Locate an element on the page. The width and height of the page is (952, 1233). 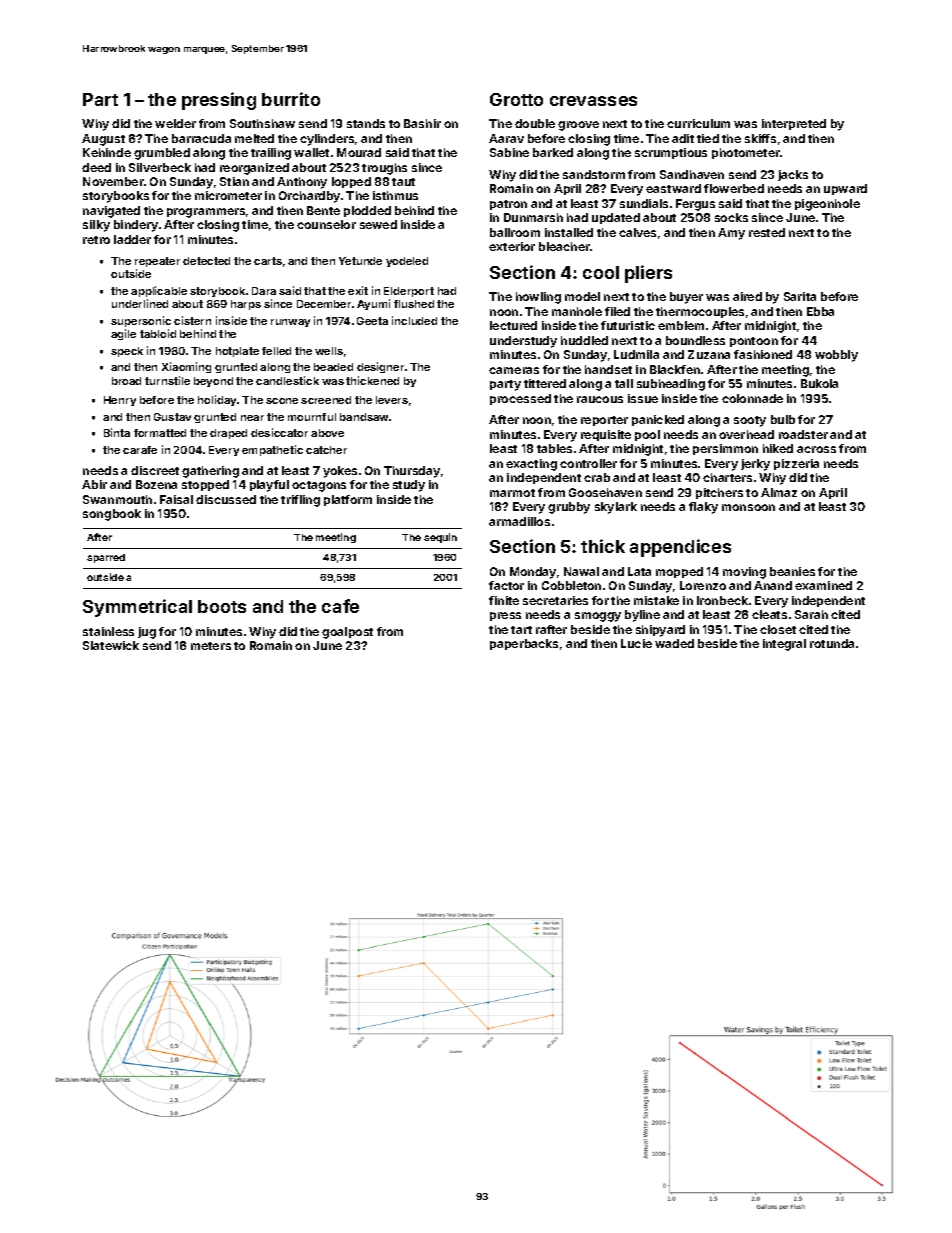
handset is located at coordinates (608, 369).
